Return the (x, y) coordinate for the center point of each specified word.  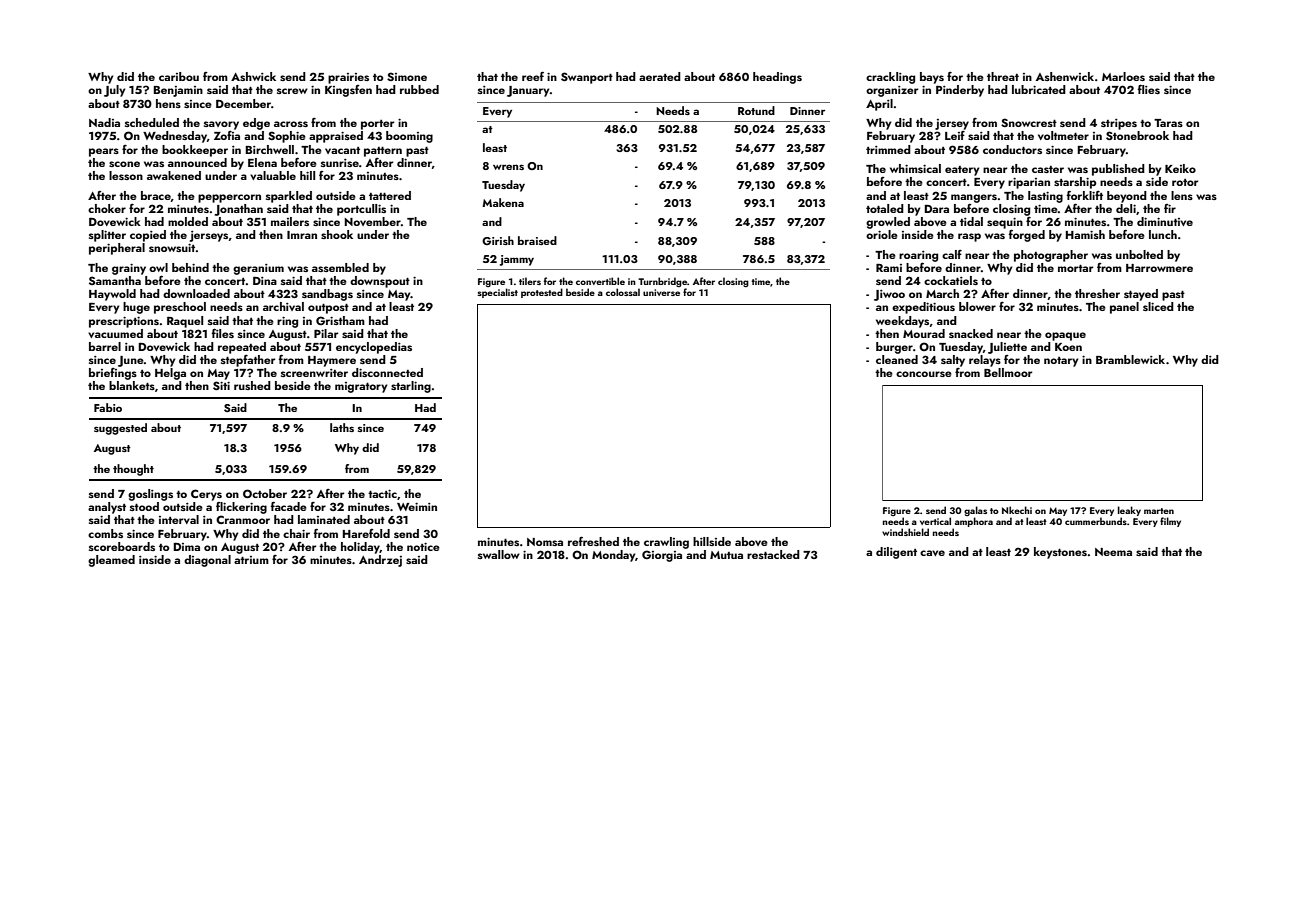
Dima (187, 546)
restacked (773, 554)
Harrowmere (1159, 268)
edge (256, 124)
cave (932, 553)
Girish (498, 240)
